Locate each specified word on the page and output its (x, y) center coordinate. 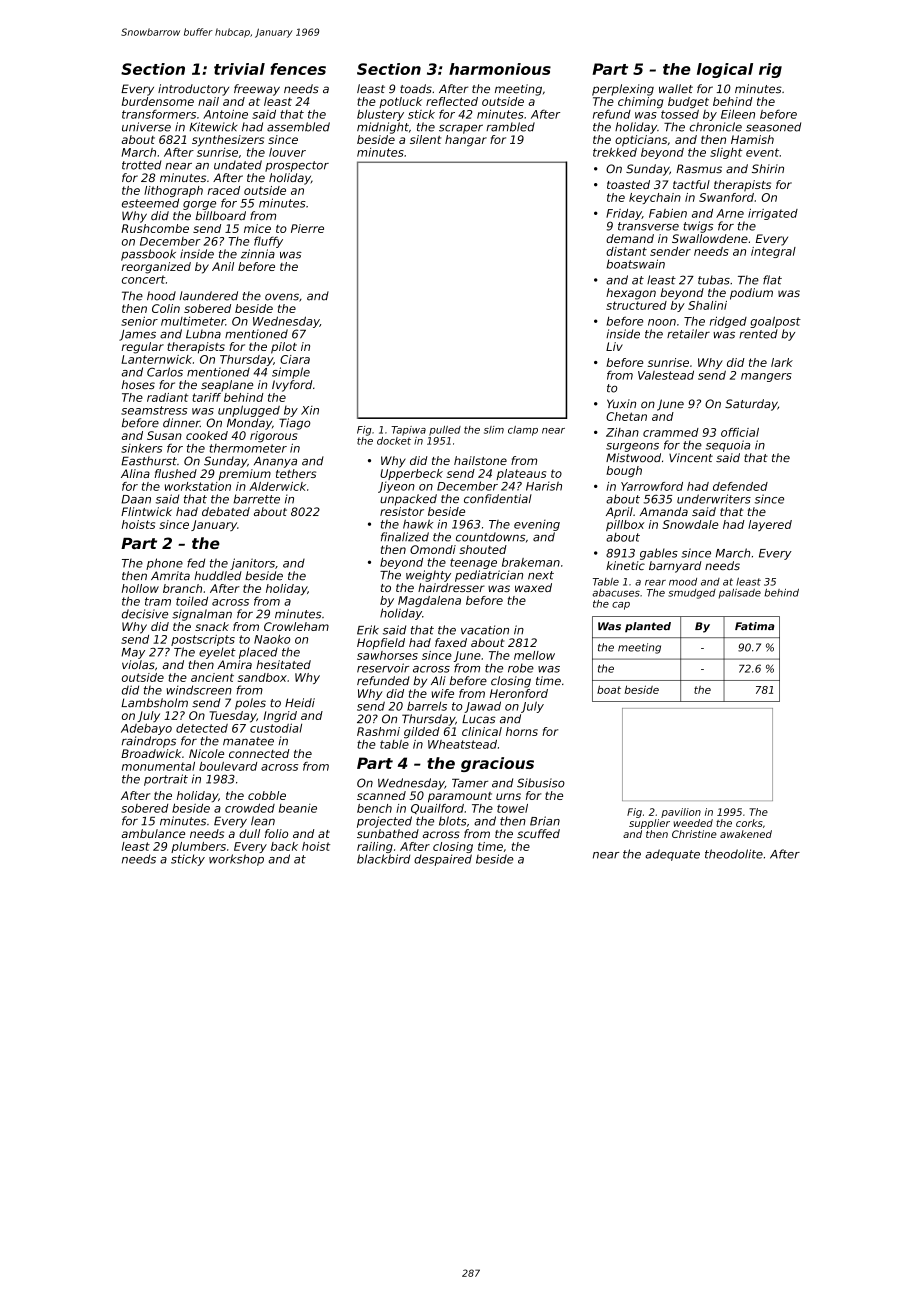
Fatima (754, 626)
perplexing (623, 90)
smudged (692, 594)
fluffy (268, 242)
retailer (688, 334)
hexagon (631, 294)
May (133, 653)
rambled (510, 127)
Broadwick (151, 753)
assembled (298, 127)
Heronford (519, 693)
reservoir (383, 668)
